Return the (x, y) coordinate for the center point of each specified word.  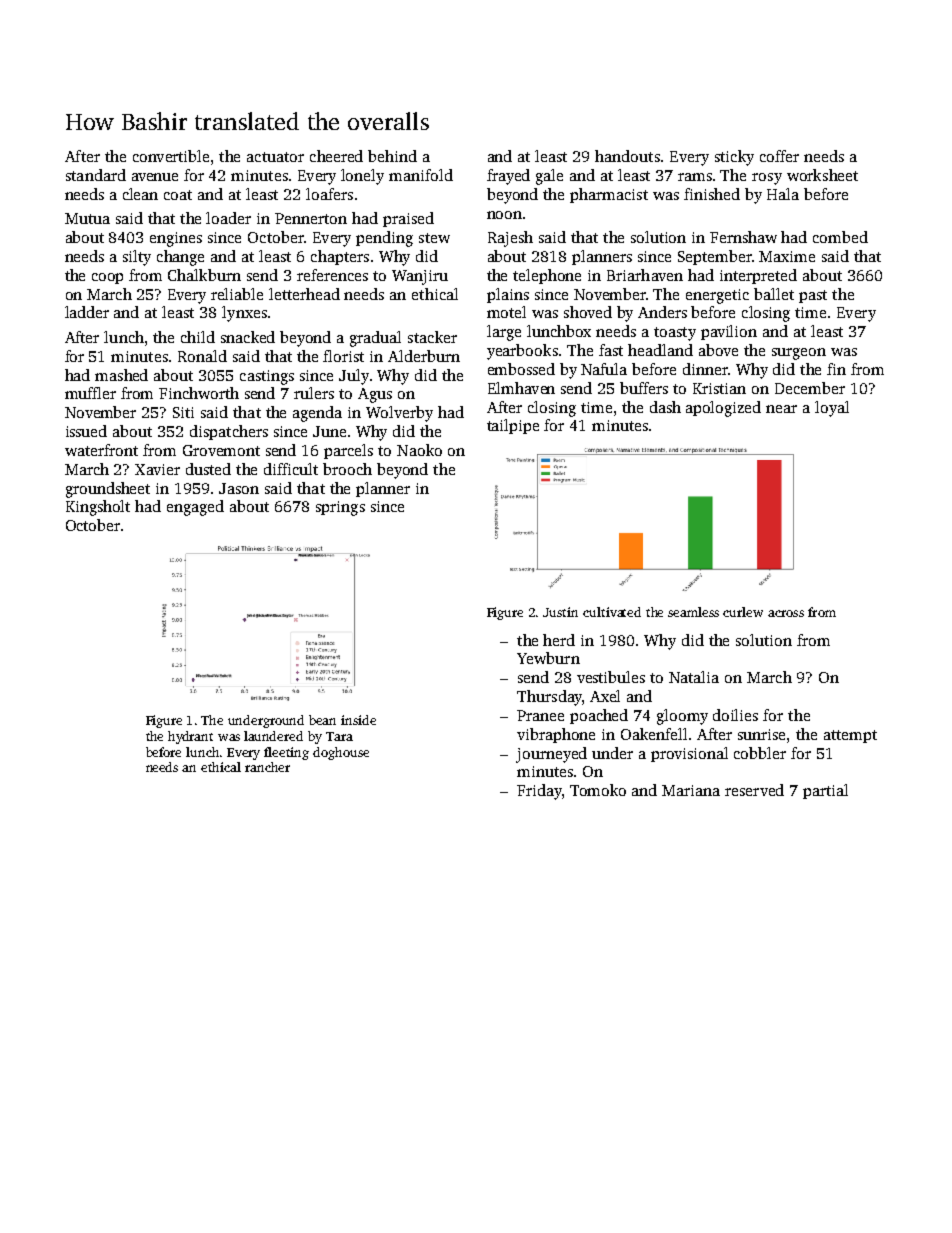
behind (392, 156)
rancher (267, 767)
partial (825, 791)
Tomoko (598, 790)
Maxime (787, 256)
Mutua (87, 218)
